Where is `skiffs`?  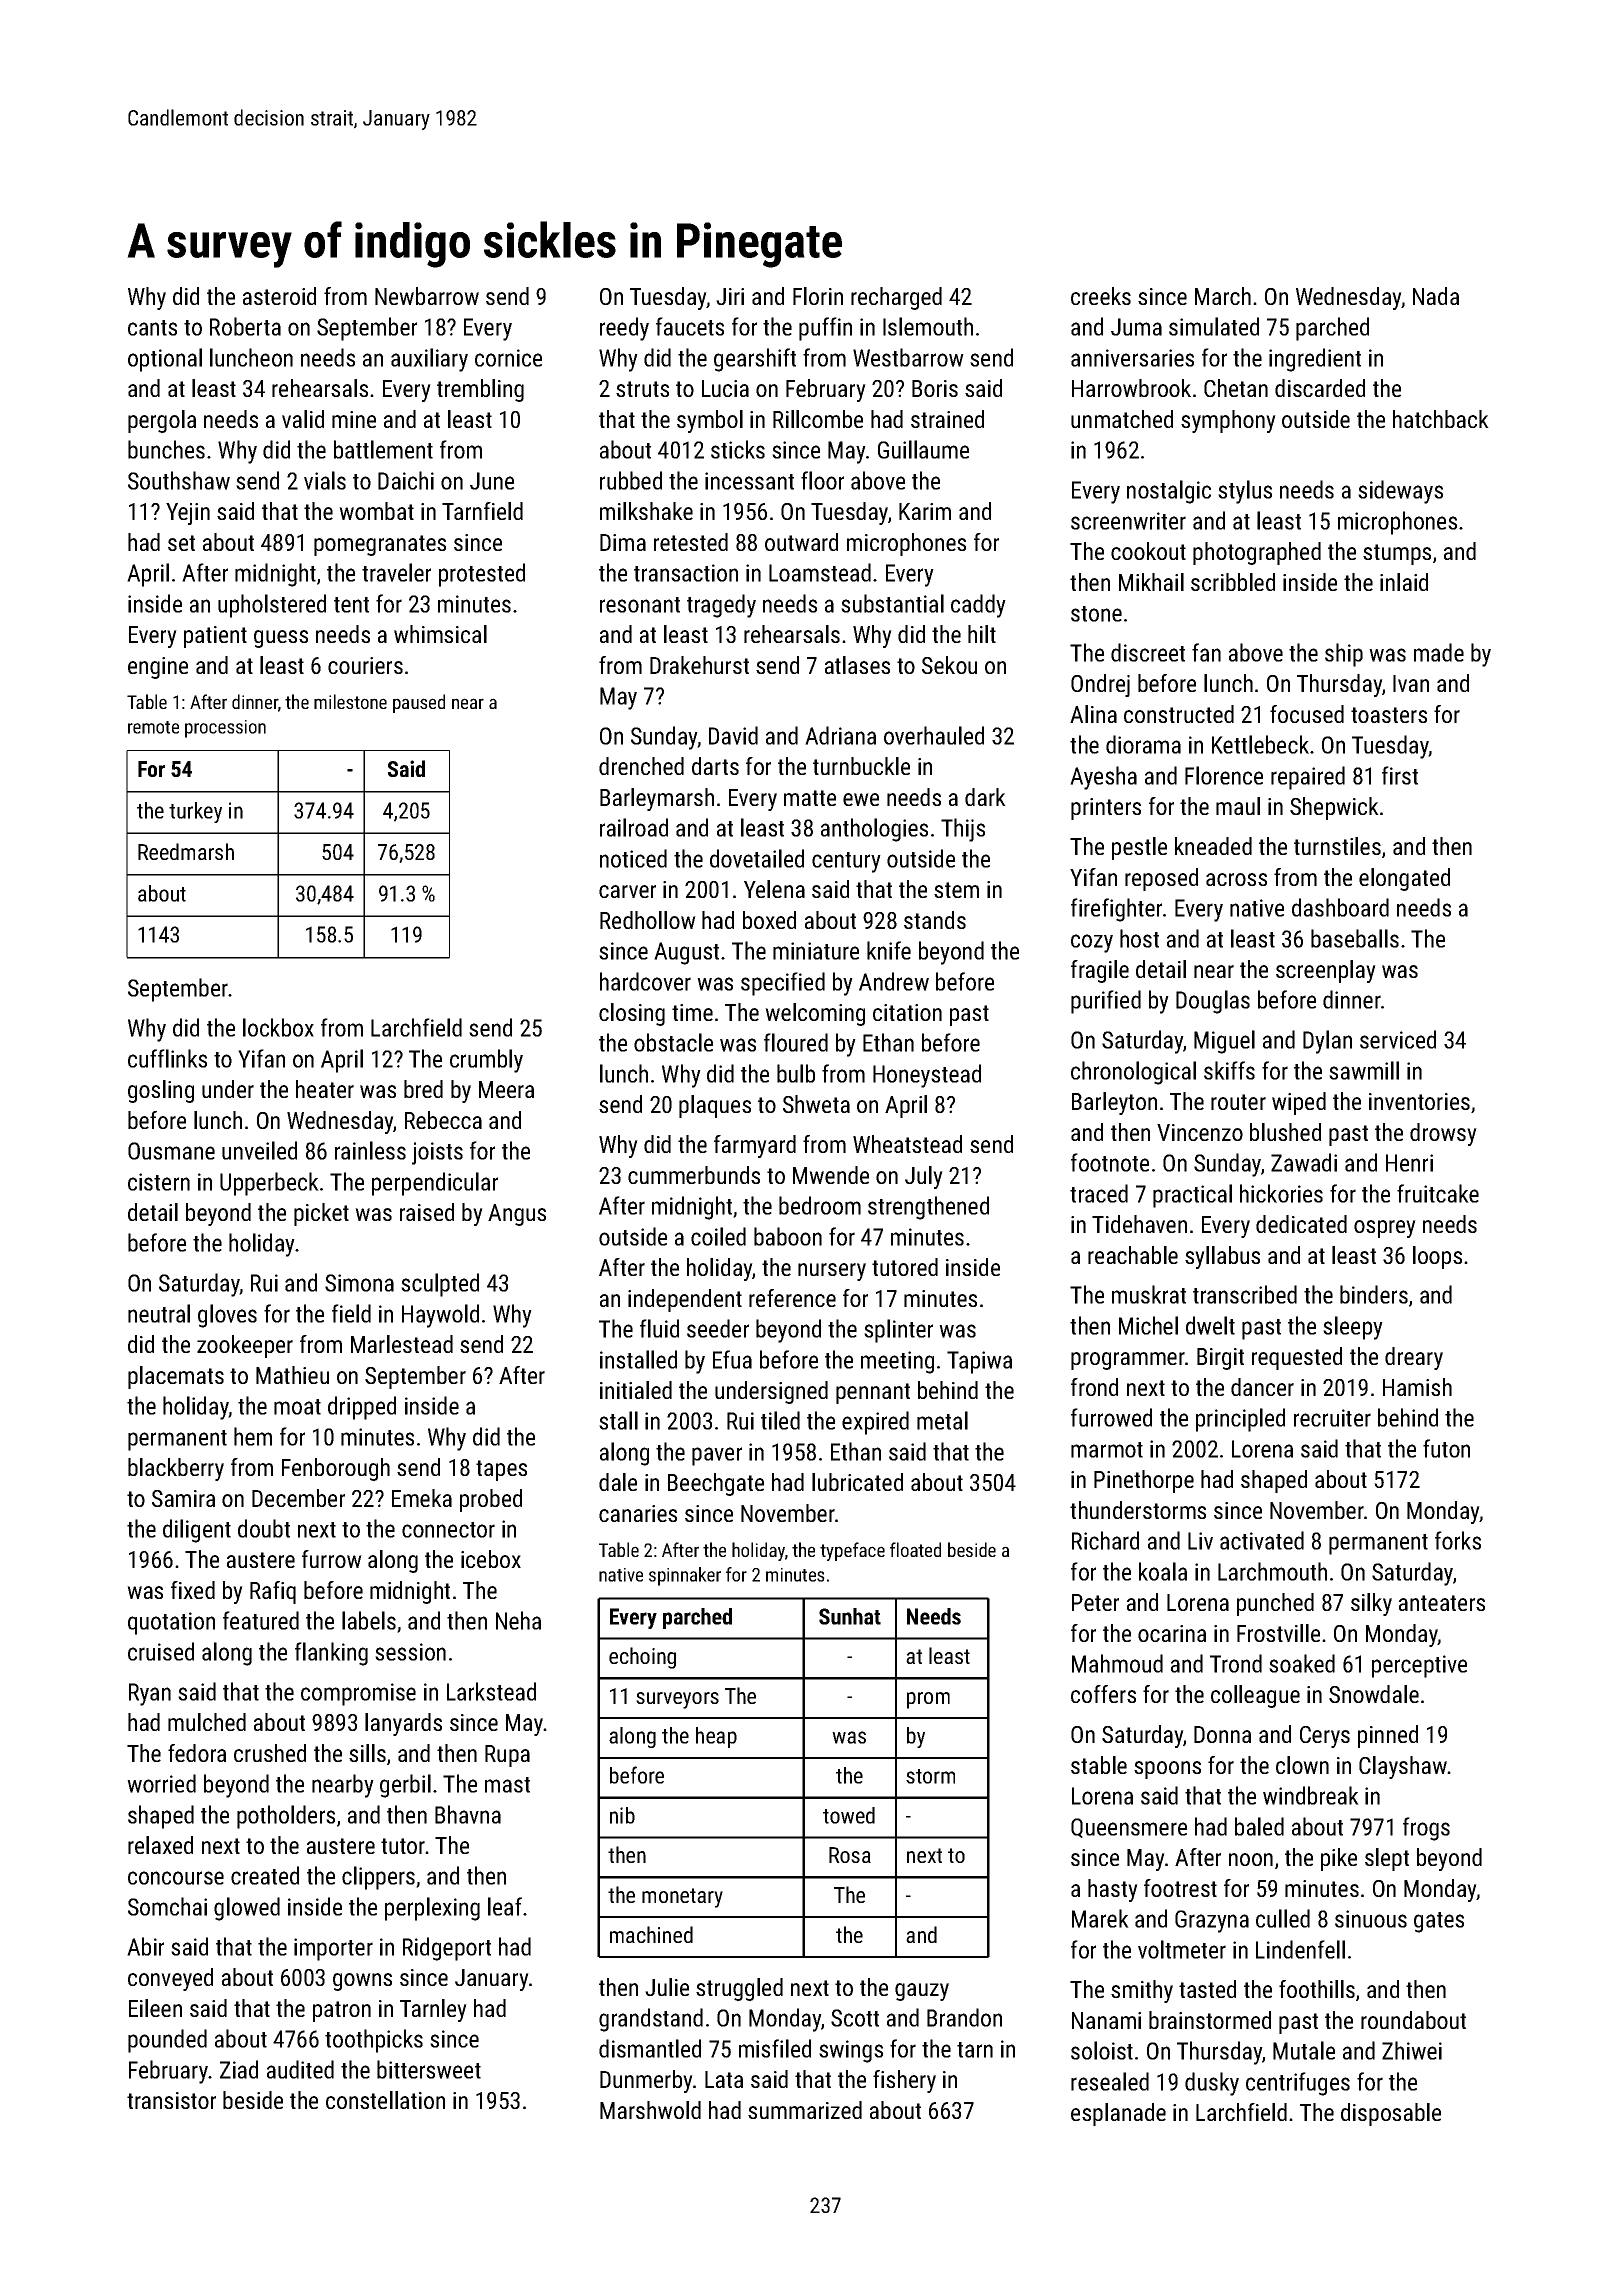
skiffs is located at coordinates (1229, 1070).
